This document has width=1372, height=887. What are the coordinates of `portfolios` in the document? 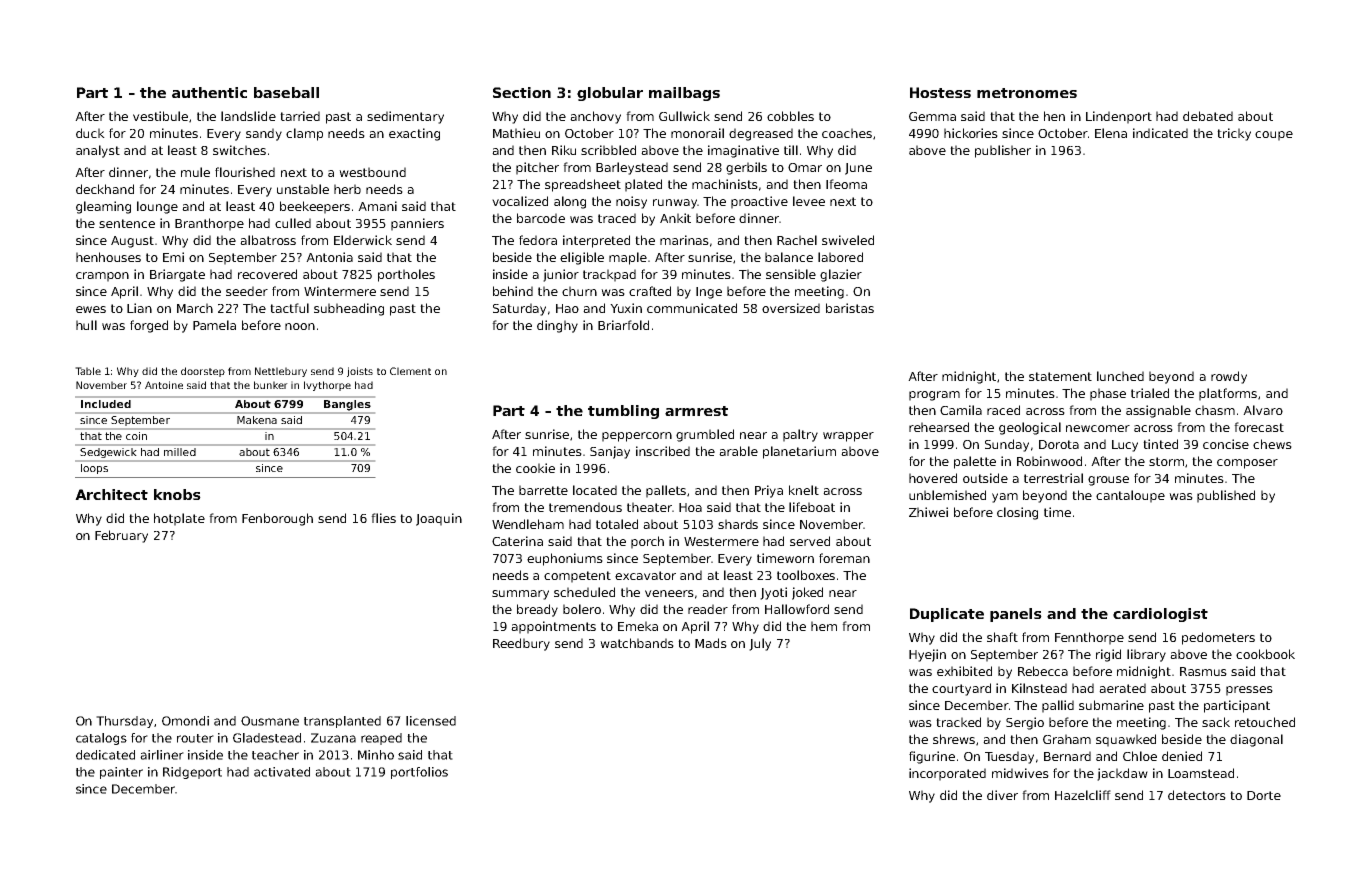 It's located at (419, 773).
